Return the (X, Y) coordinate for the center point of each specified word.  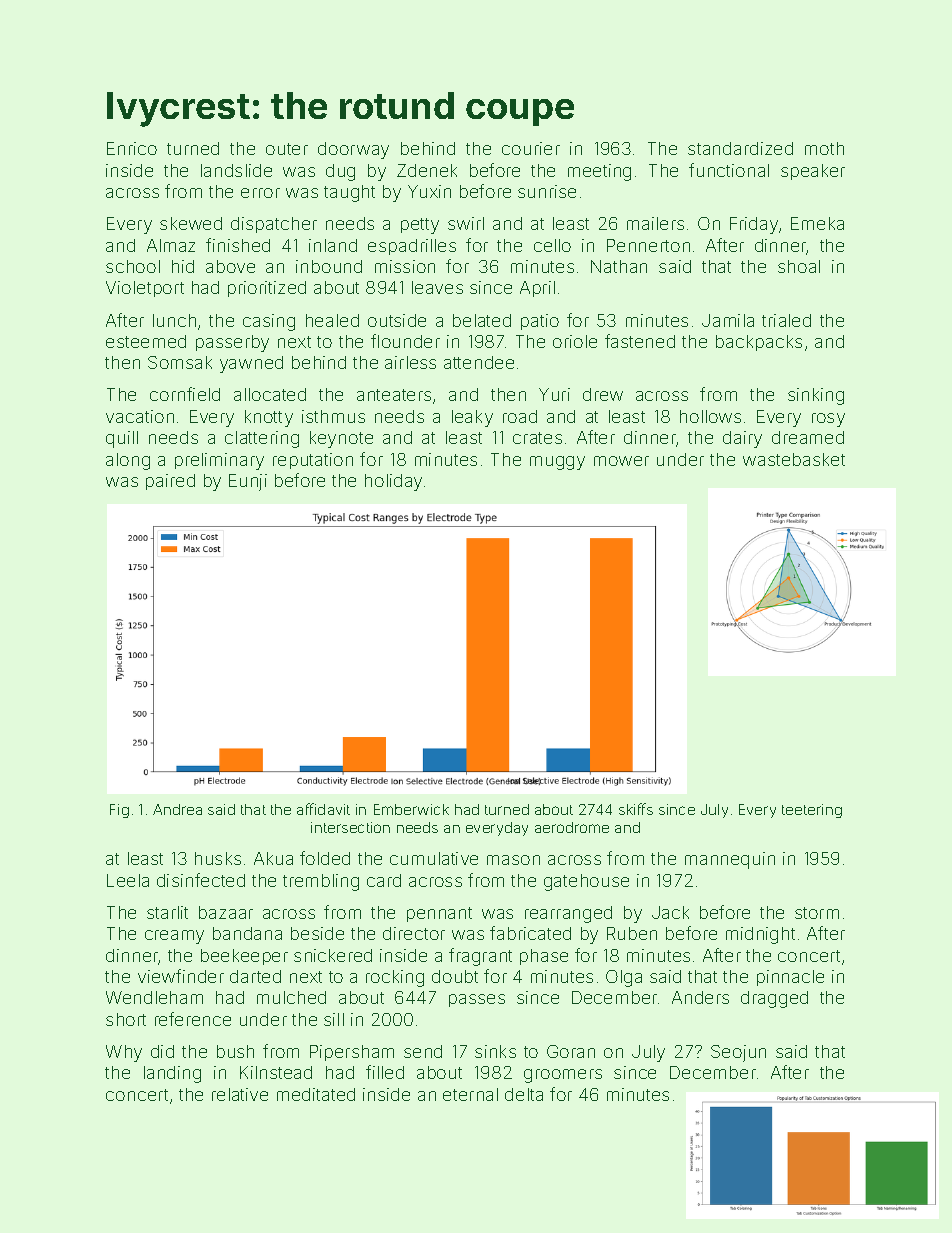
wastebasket (794, 459)
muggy (557, 463)
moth (824, 148)
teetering (812, 811)
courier (531, 148)
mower (621, 461)
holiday (393, 482)
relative (240, 1094)
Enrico (132, 148)
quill (122, 439)
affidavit (323, 809)
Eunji (248, 482)
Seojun (738, 1053)
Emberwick (411, 809)
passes (477, 1000)
